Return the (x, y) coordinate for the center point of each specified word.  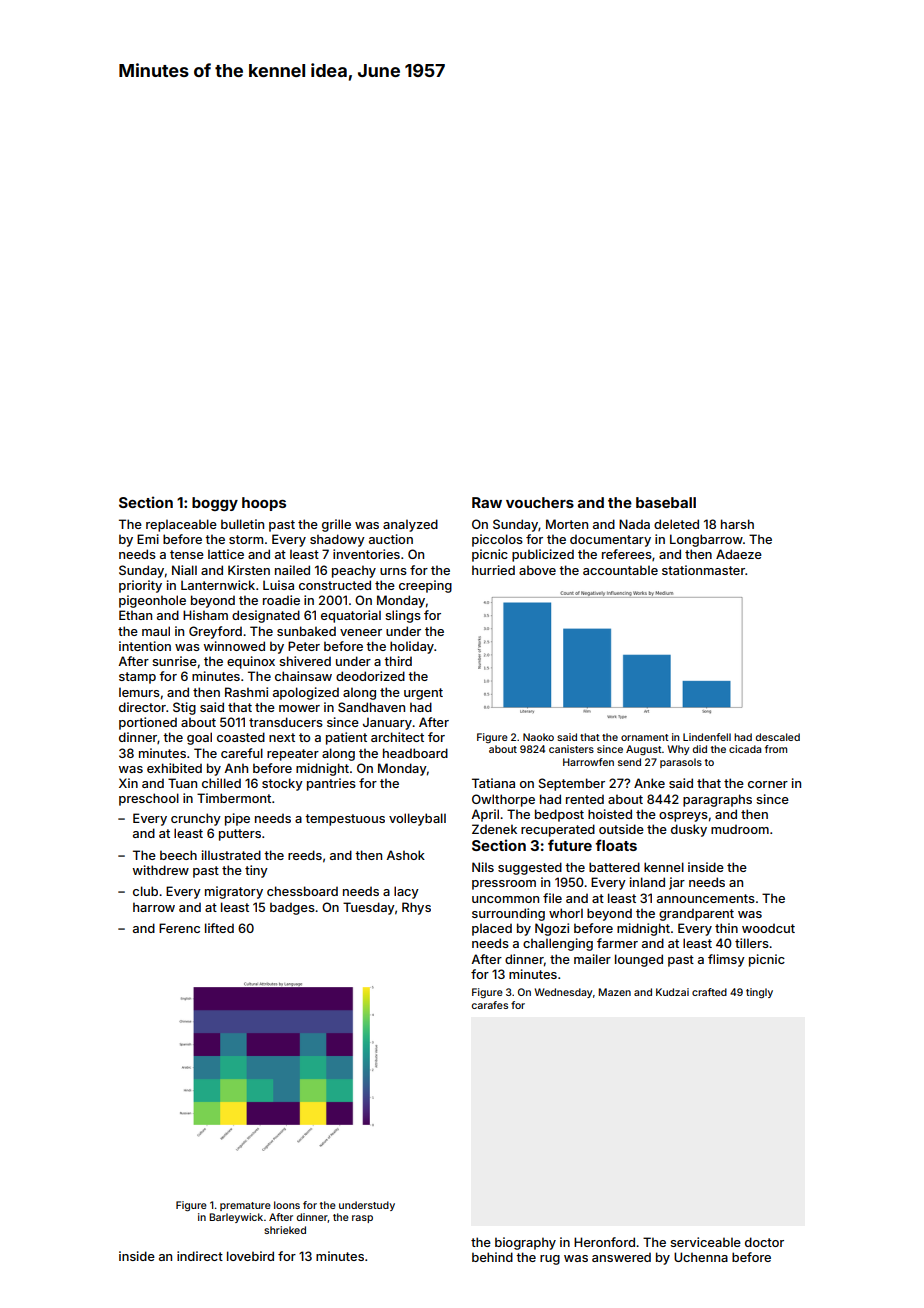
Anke (649, 783)
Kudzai (672, 992)
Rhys (416, 908)
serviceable (705, 1242)
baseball (666, 502)
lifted (219, 928)
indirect (200, 1256)
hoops (264, 504)
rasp (362, 1219)
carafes (490, 1005)
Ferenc (179, 928)
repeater (293, 755)
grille (336, 525)
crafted (709, 992)
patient (346, 738)
